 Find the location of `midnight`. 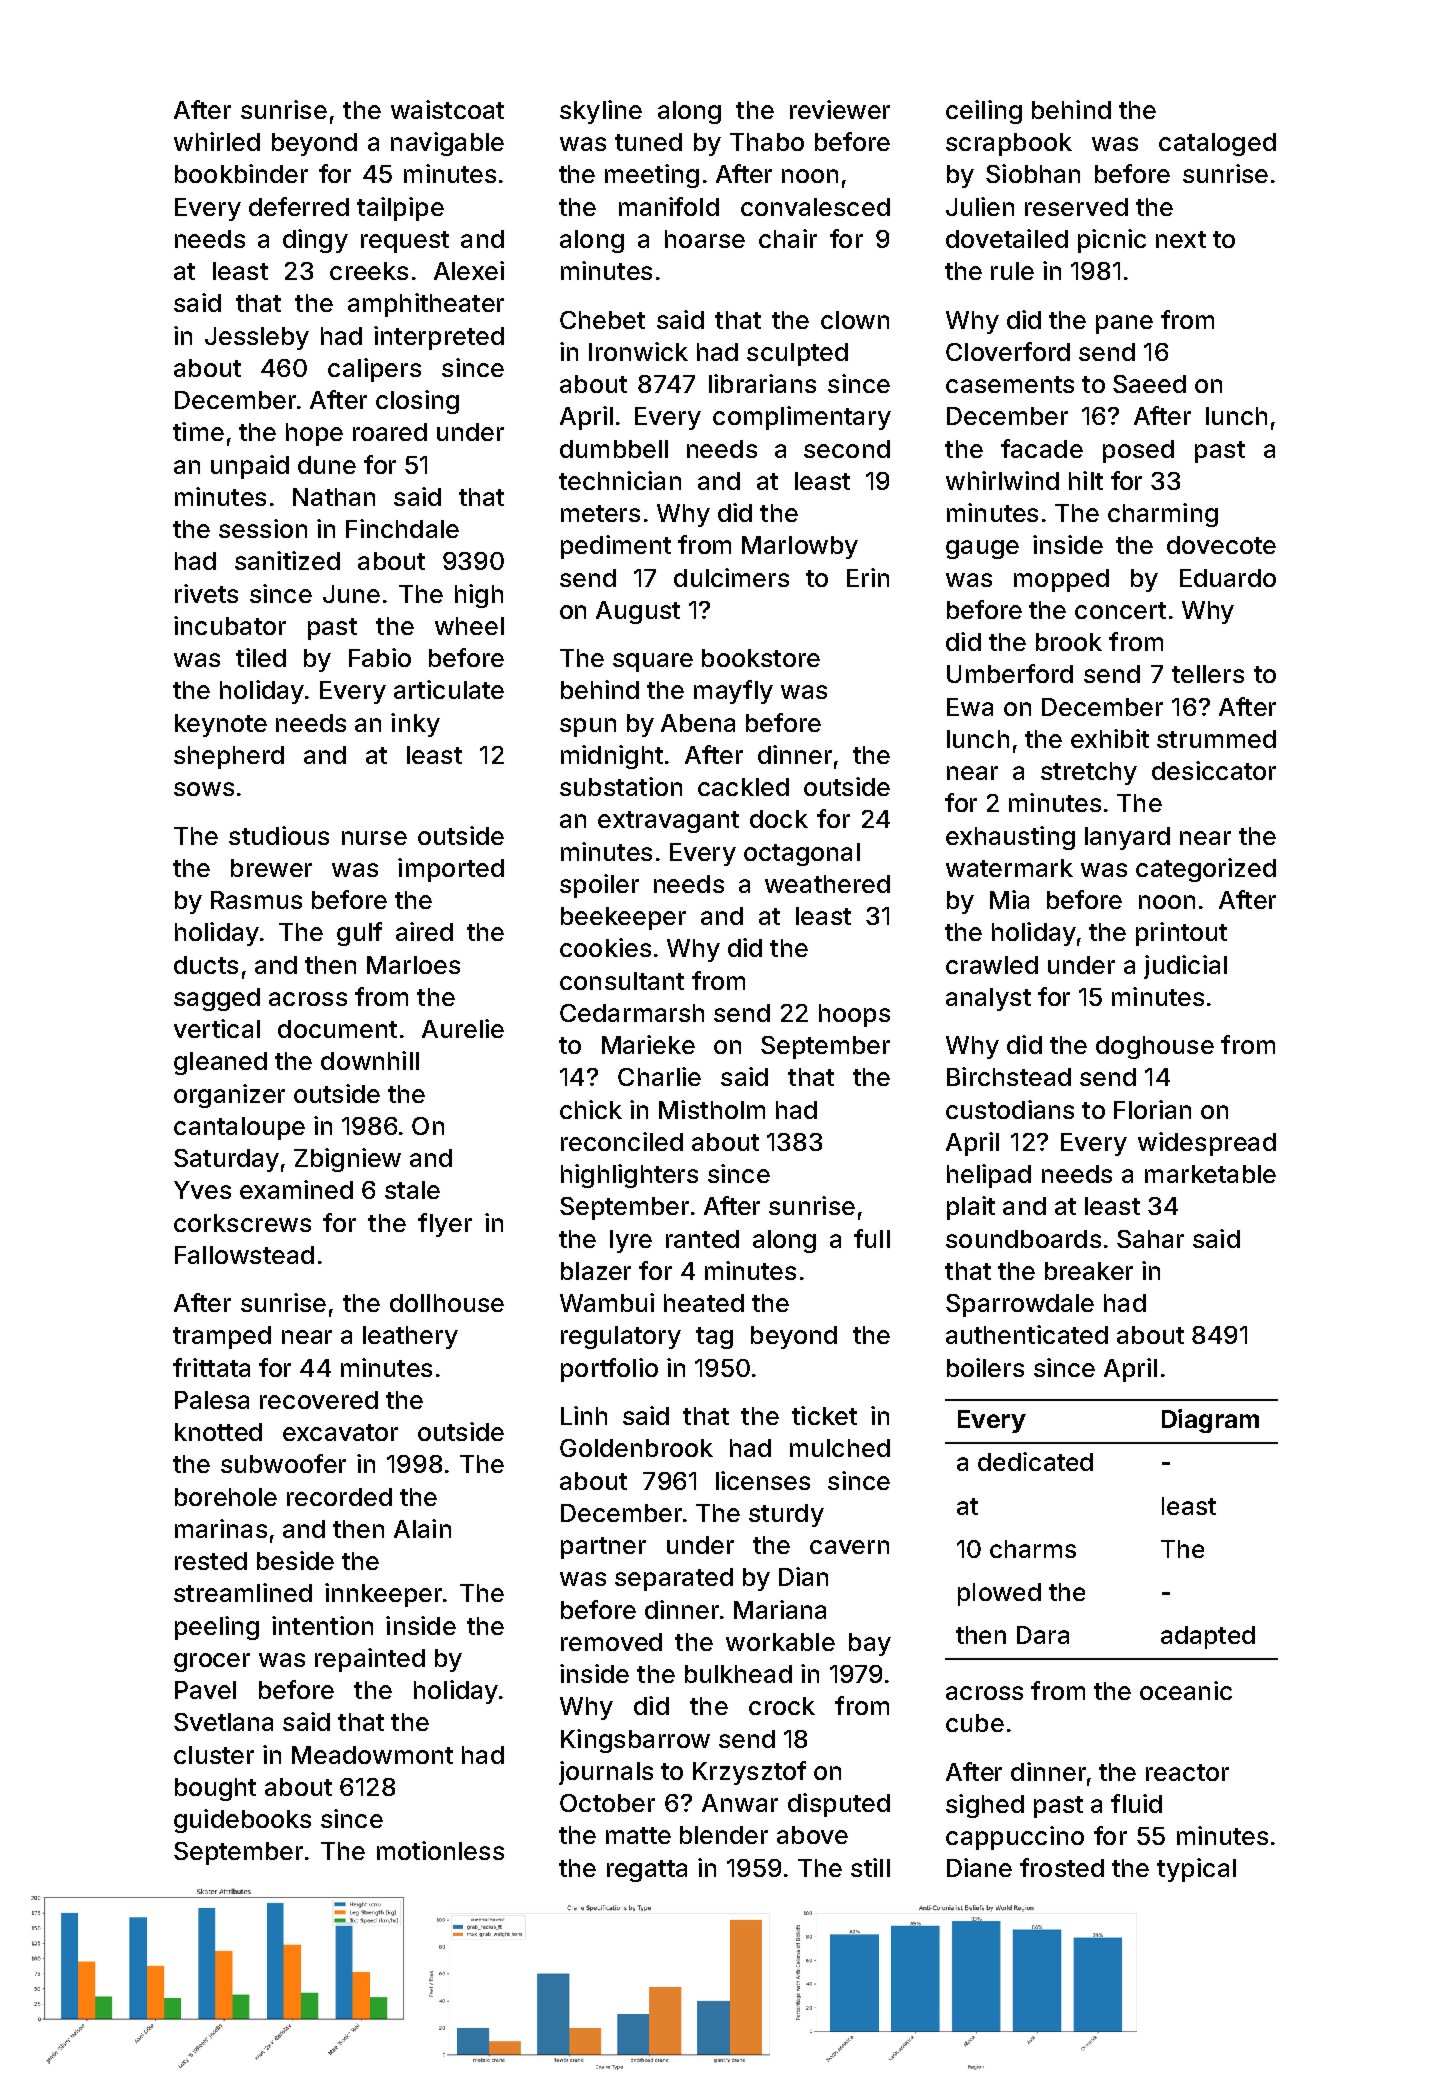

midnight is located at coordinates (612, 757).
